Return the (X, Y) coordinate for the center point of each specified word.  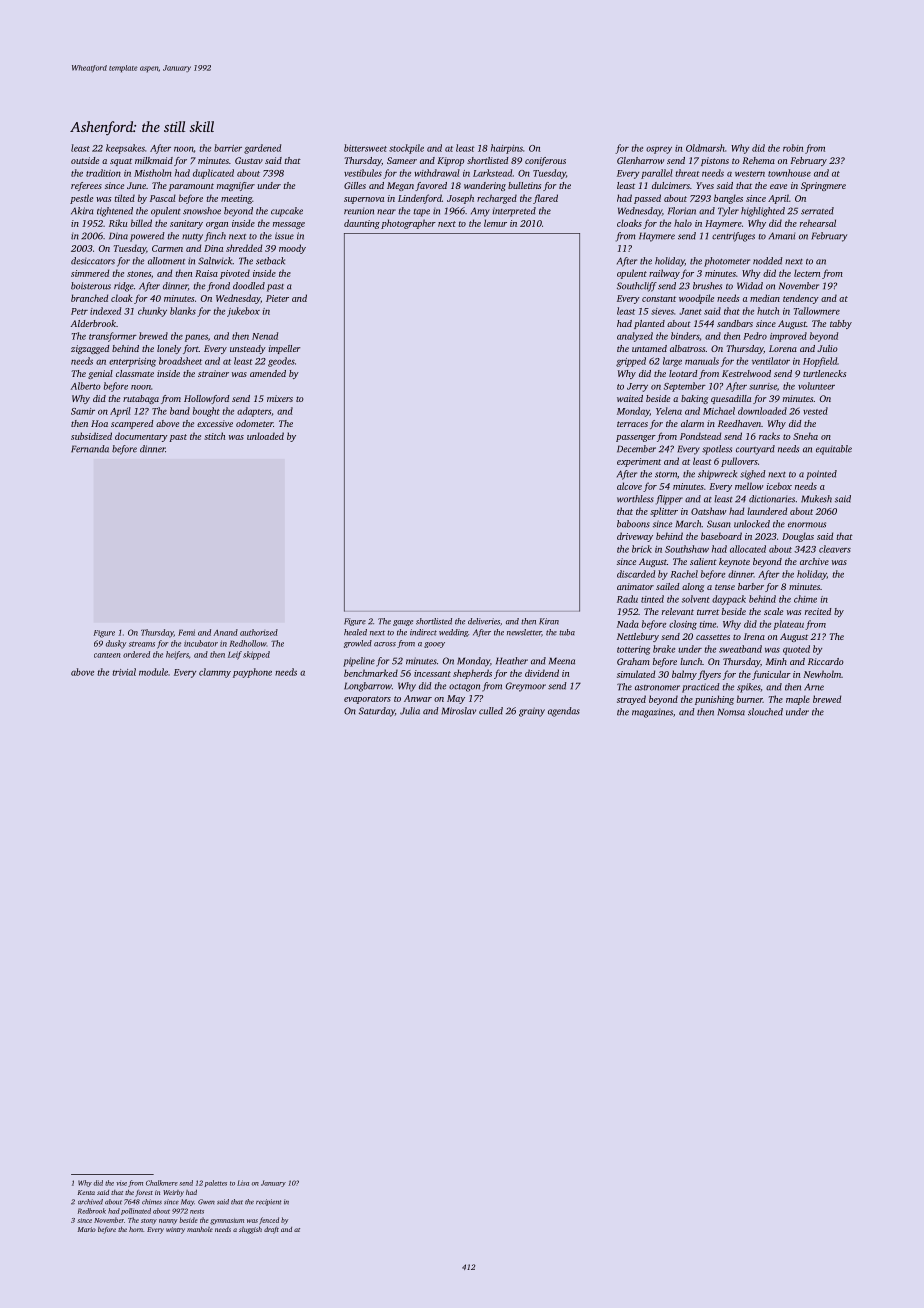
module (153, 672)
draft (271, 1230)
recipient (268, 1202)
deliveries (484, 621)
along (693, 587)
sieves (662, 311)
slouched (765, 712)
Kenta (86, 1192)
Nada (628, 624)
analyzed (635, 337)
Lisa (243, 1183)
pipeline (359, 662)
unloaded (265, 436)
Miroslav (459, 711)
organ (217, 225)
